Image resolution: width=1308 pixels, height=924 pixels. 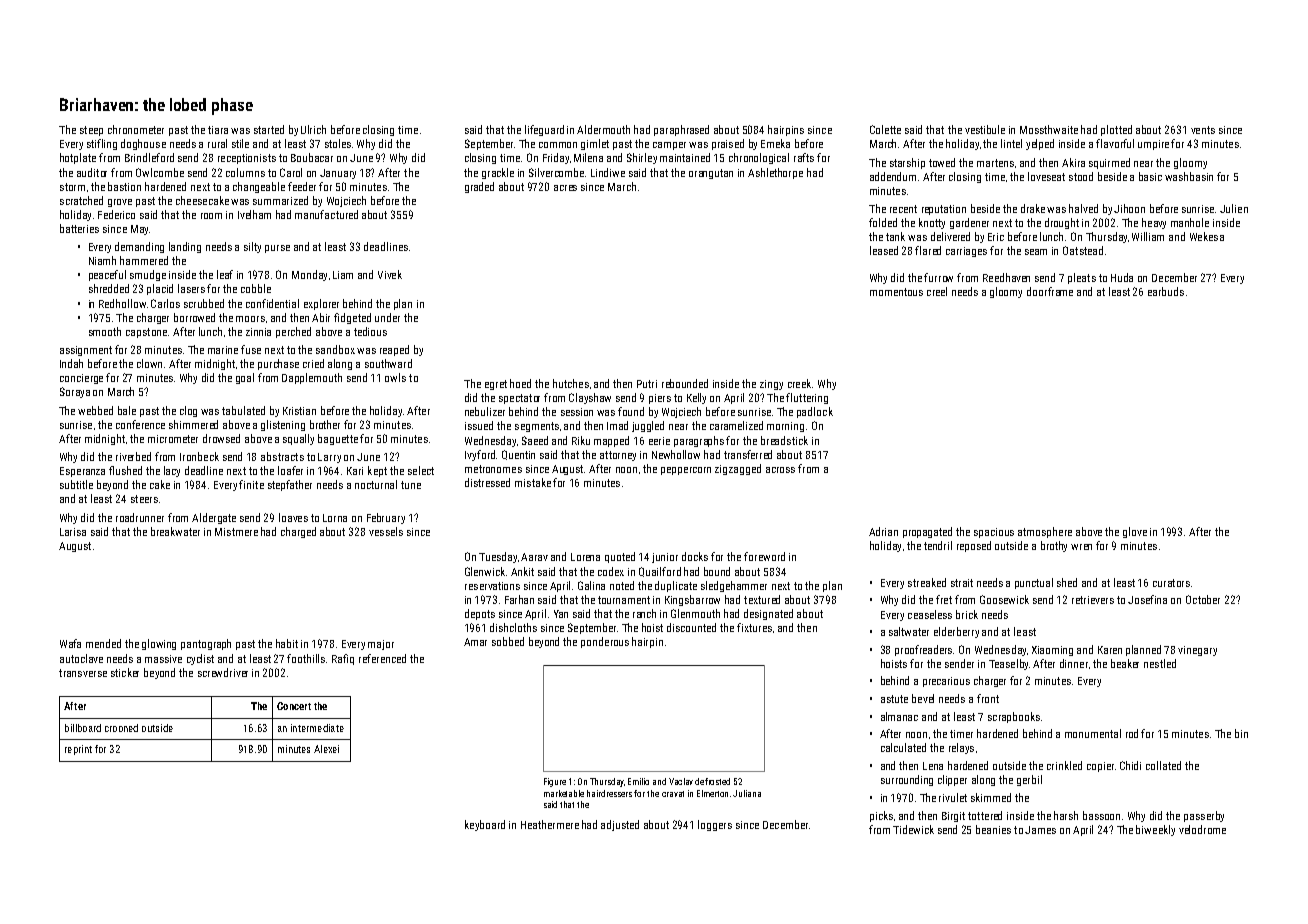 I want to click on beanies, so click(x=993, y=829).
